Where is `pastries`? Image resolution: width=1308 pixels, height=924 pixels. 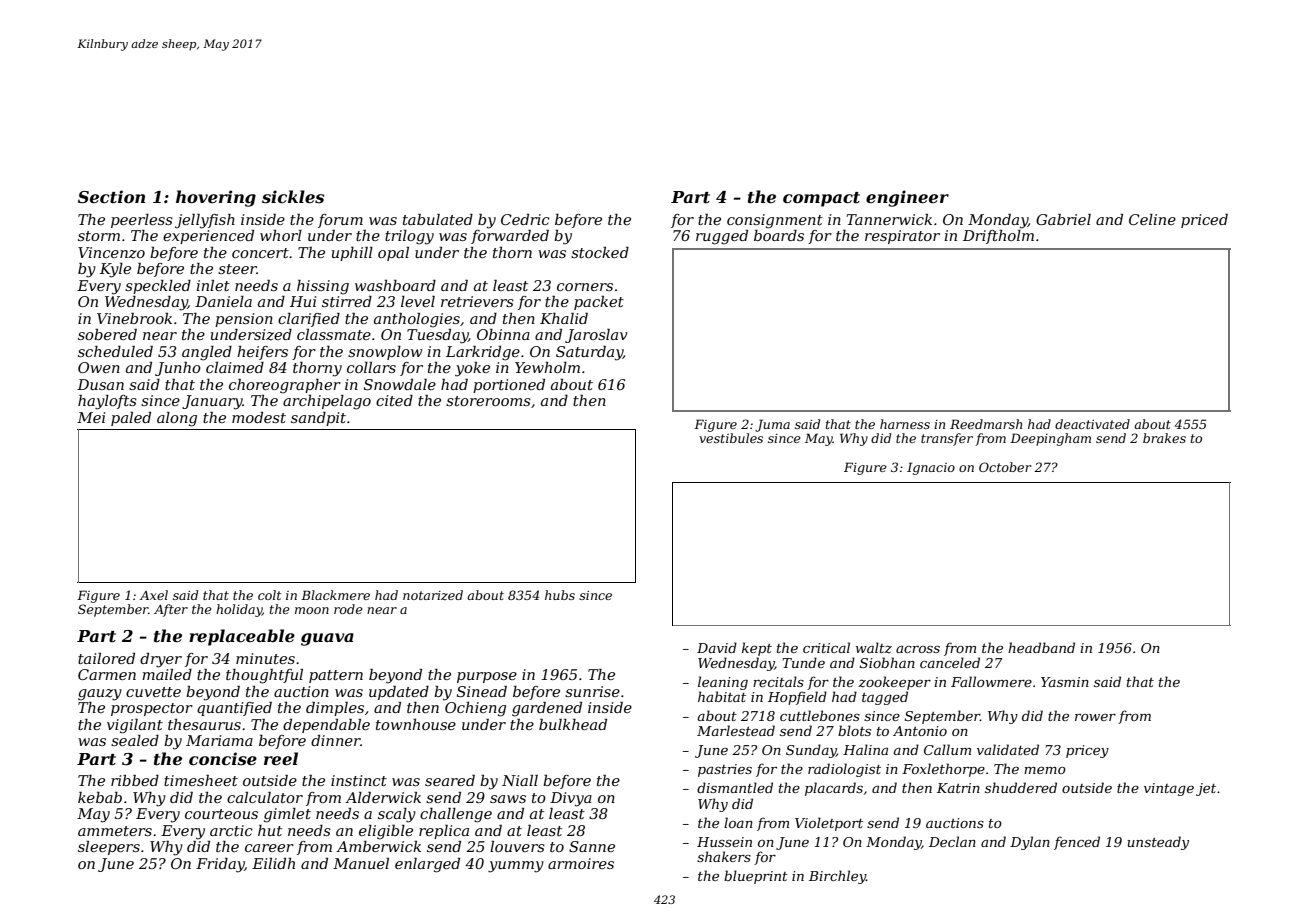 pastries is located at coordinates (725, 770).
